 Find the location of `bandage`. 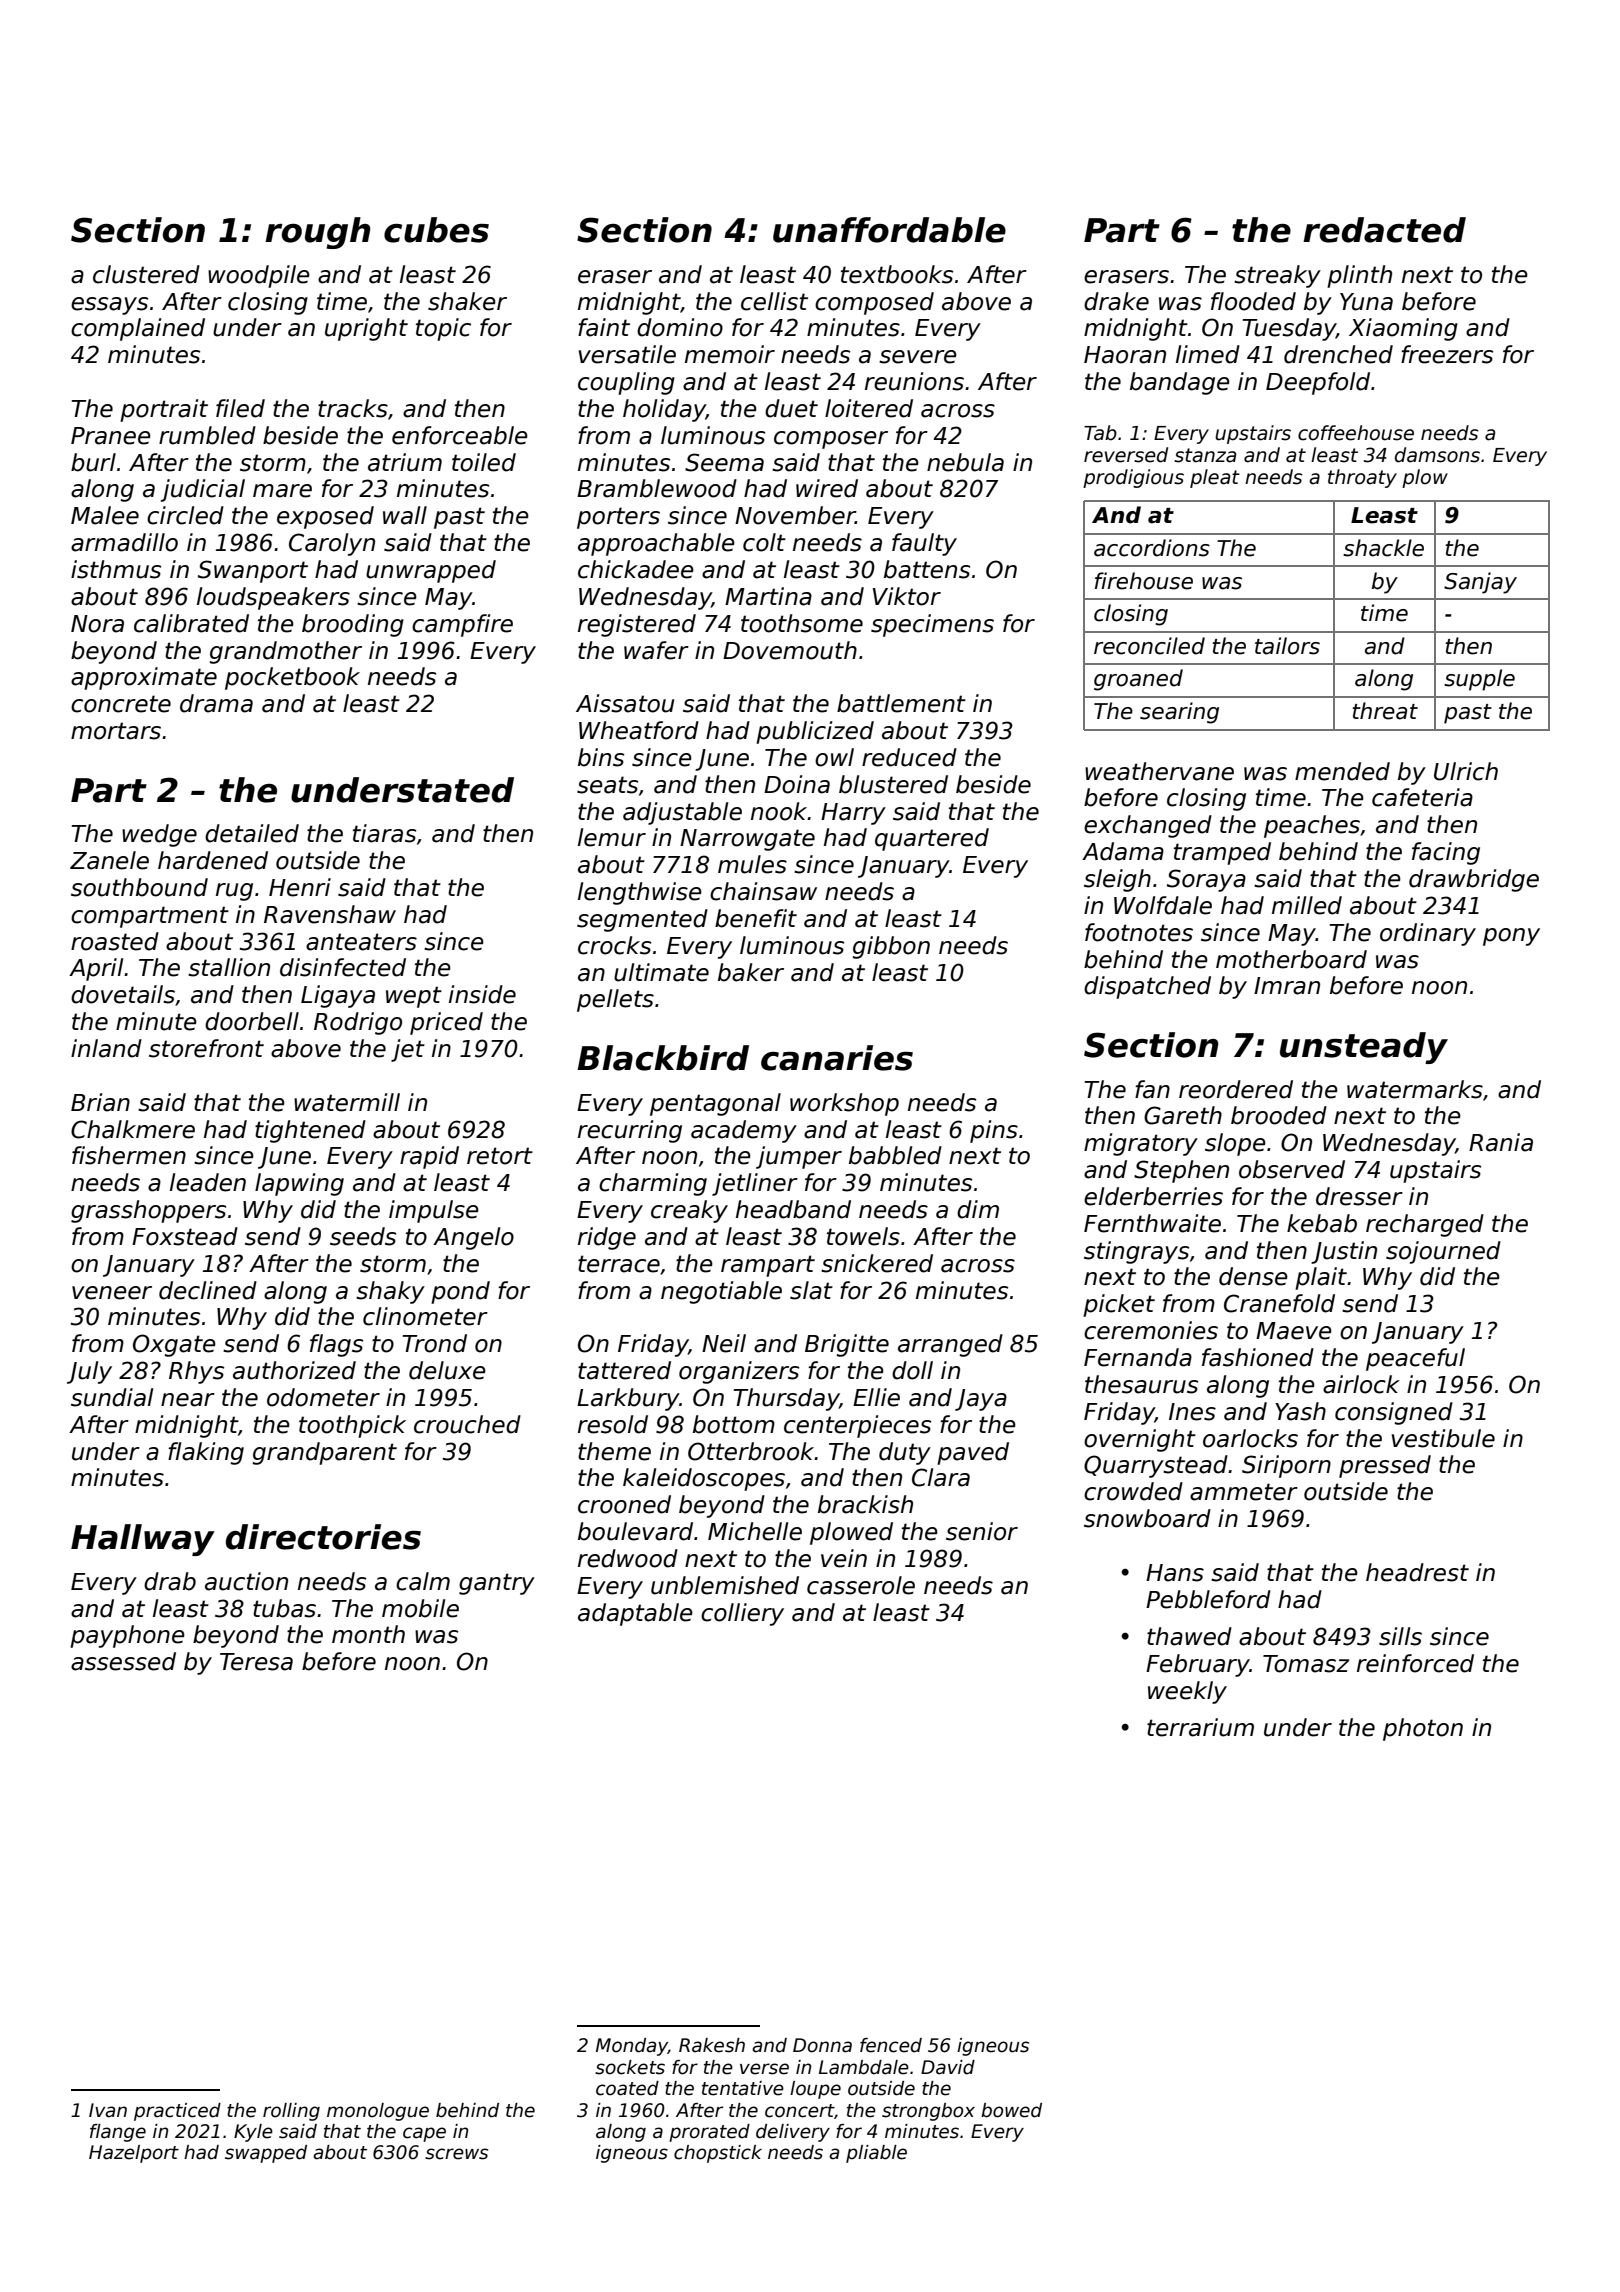

bandage is located at coordinates (1180, 383).
